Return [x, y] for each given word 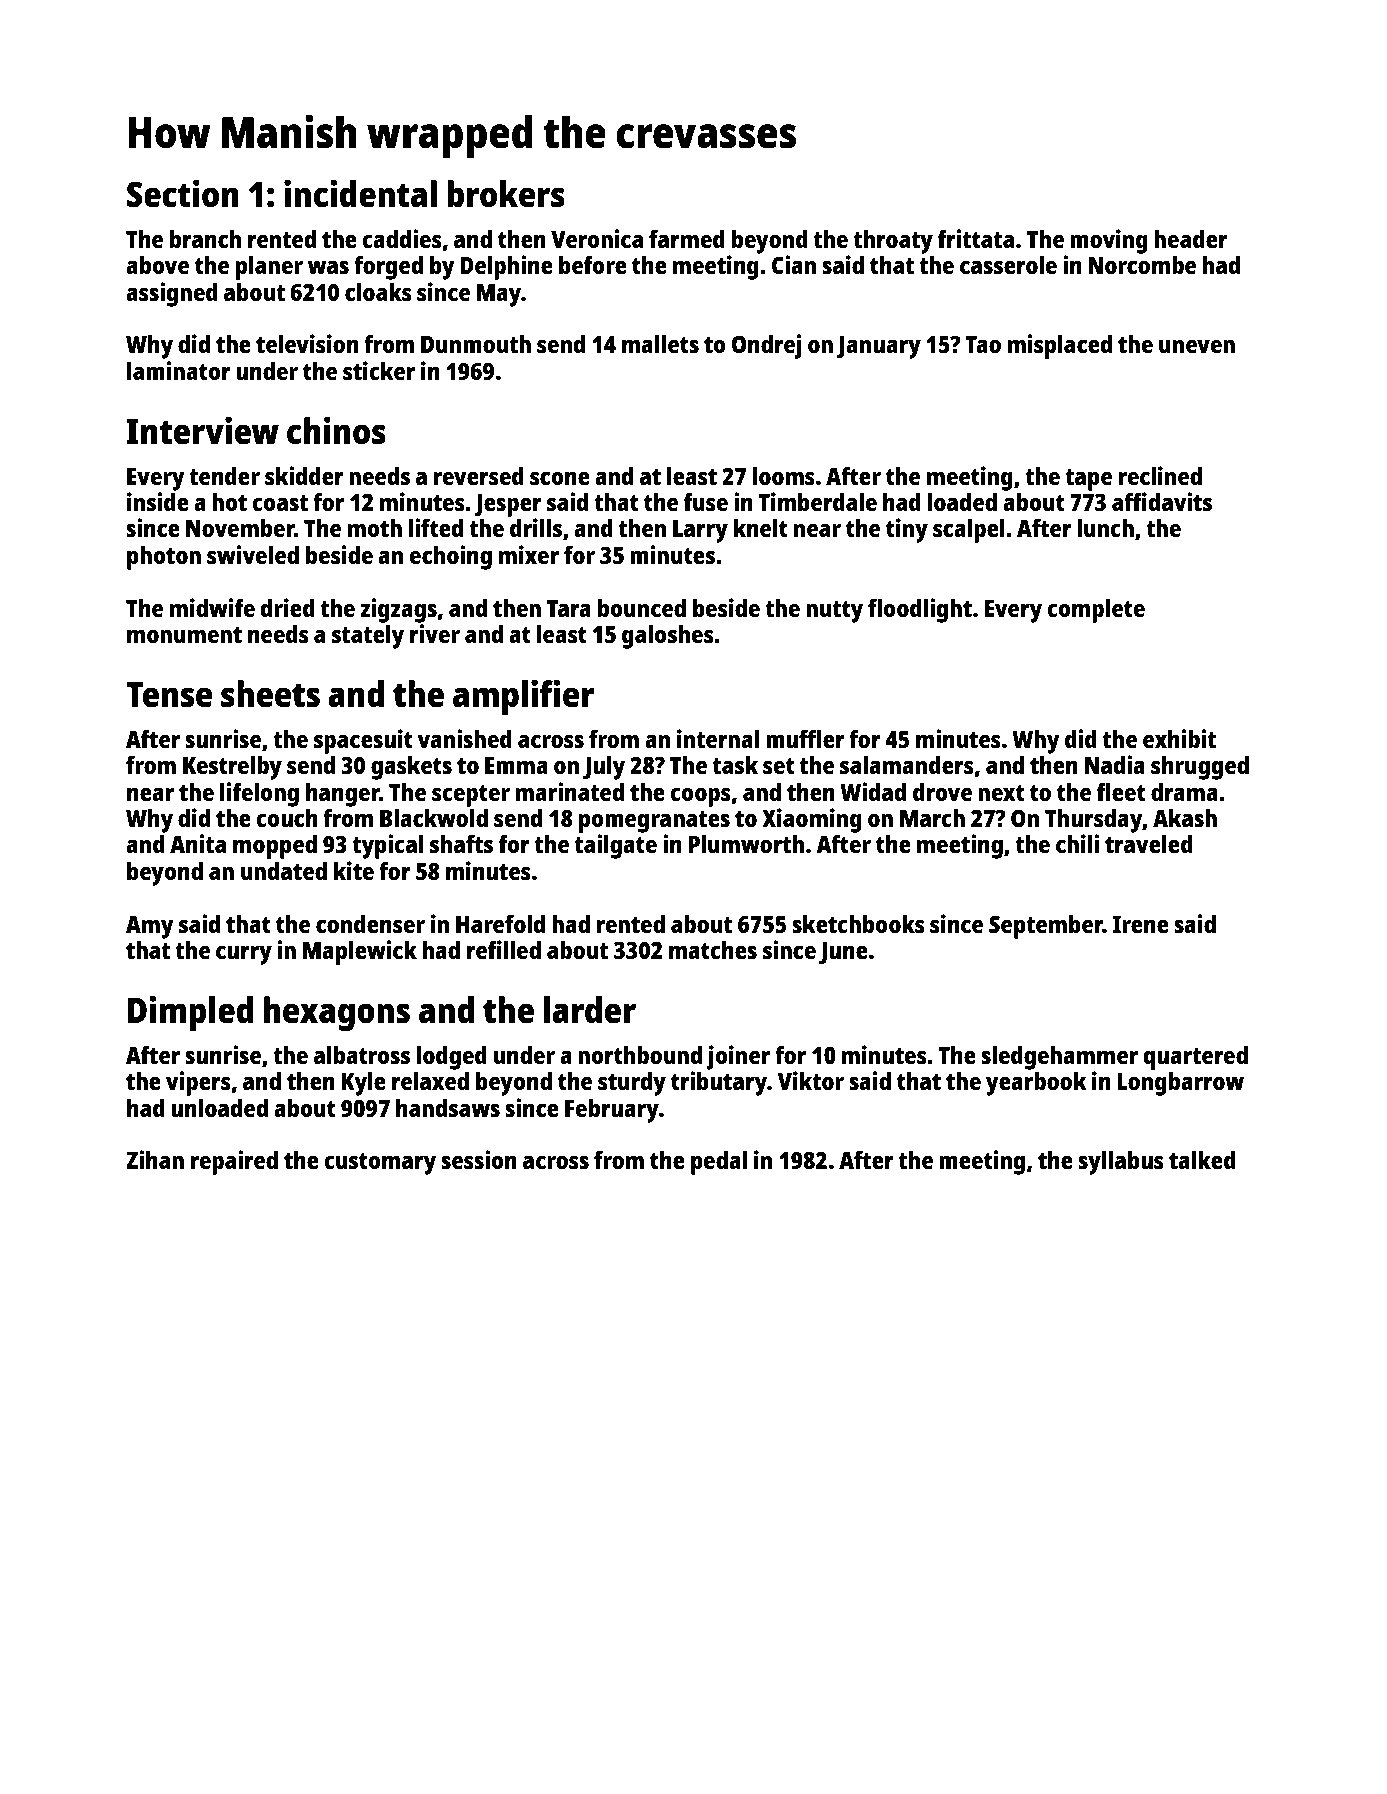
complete [1096, 611]
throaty [893, 242]
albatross [362, 1055]
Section [183, 193]
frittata [976, 238]
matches [713, 950]
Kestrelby [232, 768]
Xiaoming [812, 820]
